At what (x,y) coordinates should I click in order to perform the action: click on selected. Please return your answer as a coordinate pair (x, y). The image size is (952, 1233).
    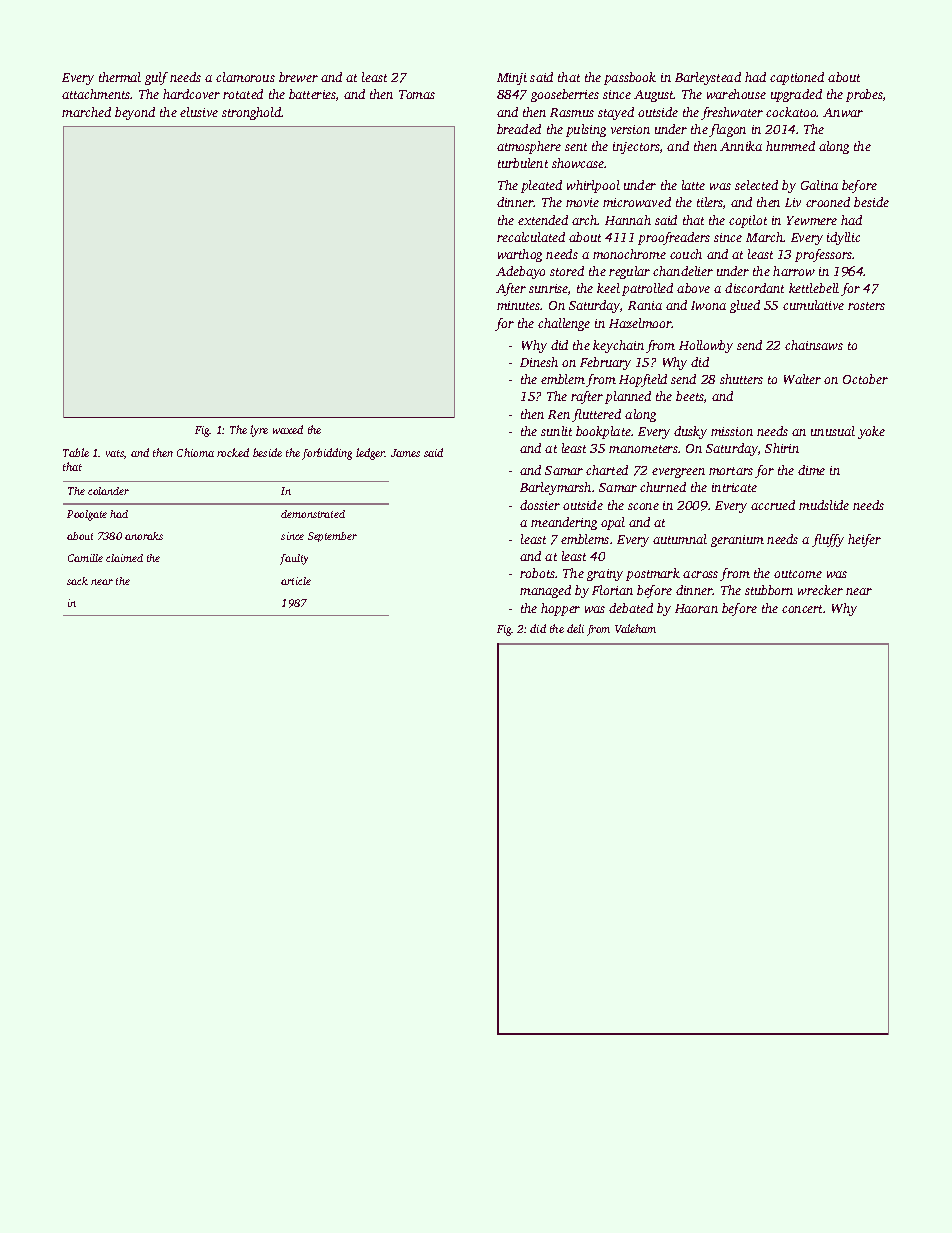
    Looking at the image, I should click on (756, 185).
